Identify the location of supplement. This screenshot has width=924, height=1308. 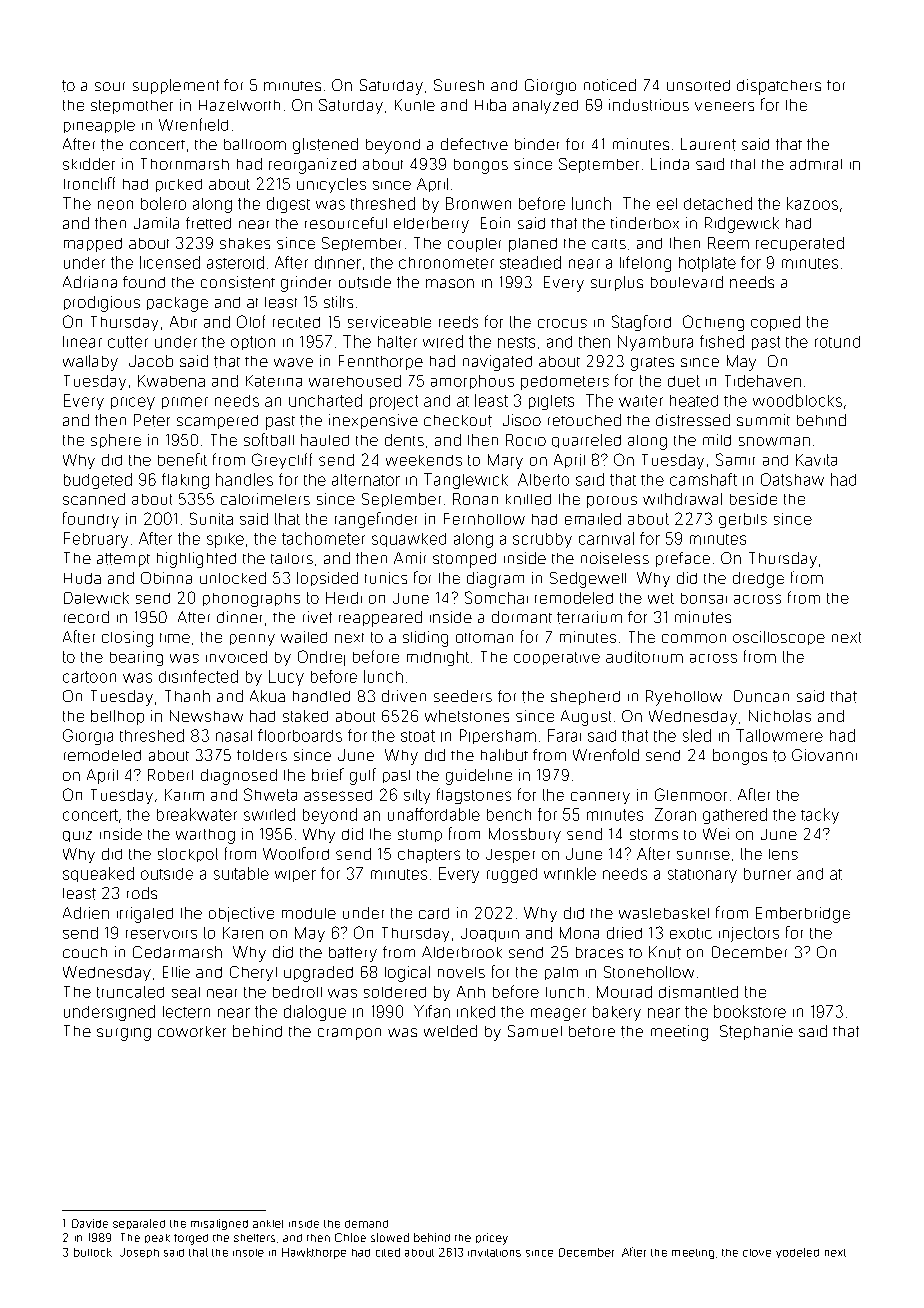
(176, 86).
